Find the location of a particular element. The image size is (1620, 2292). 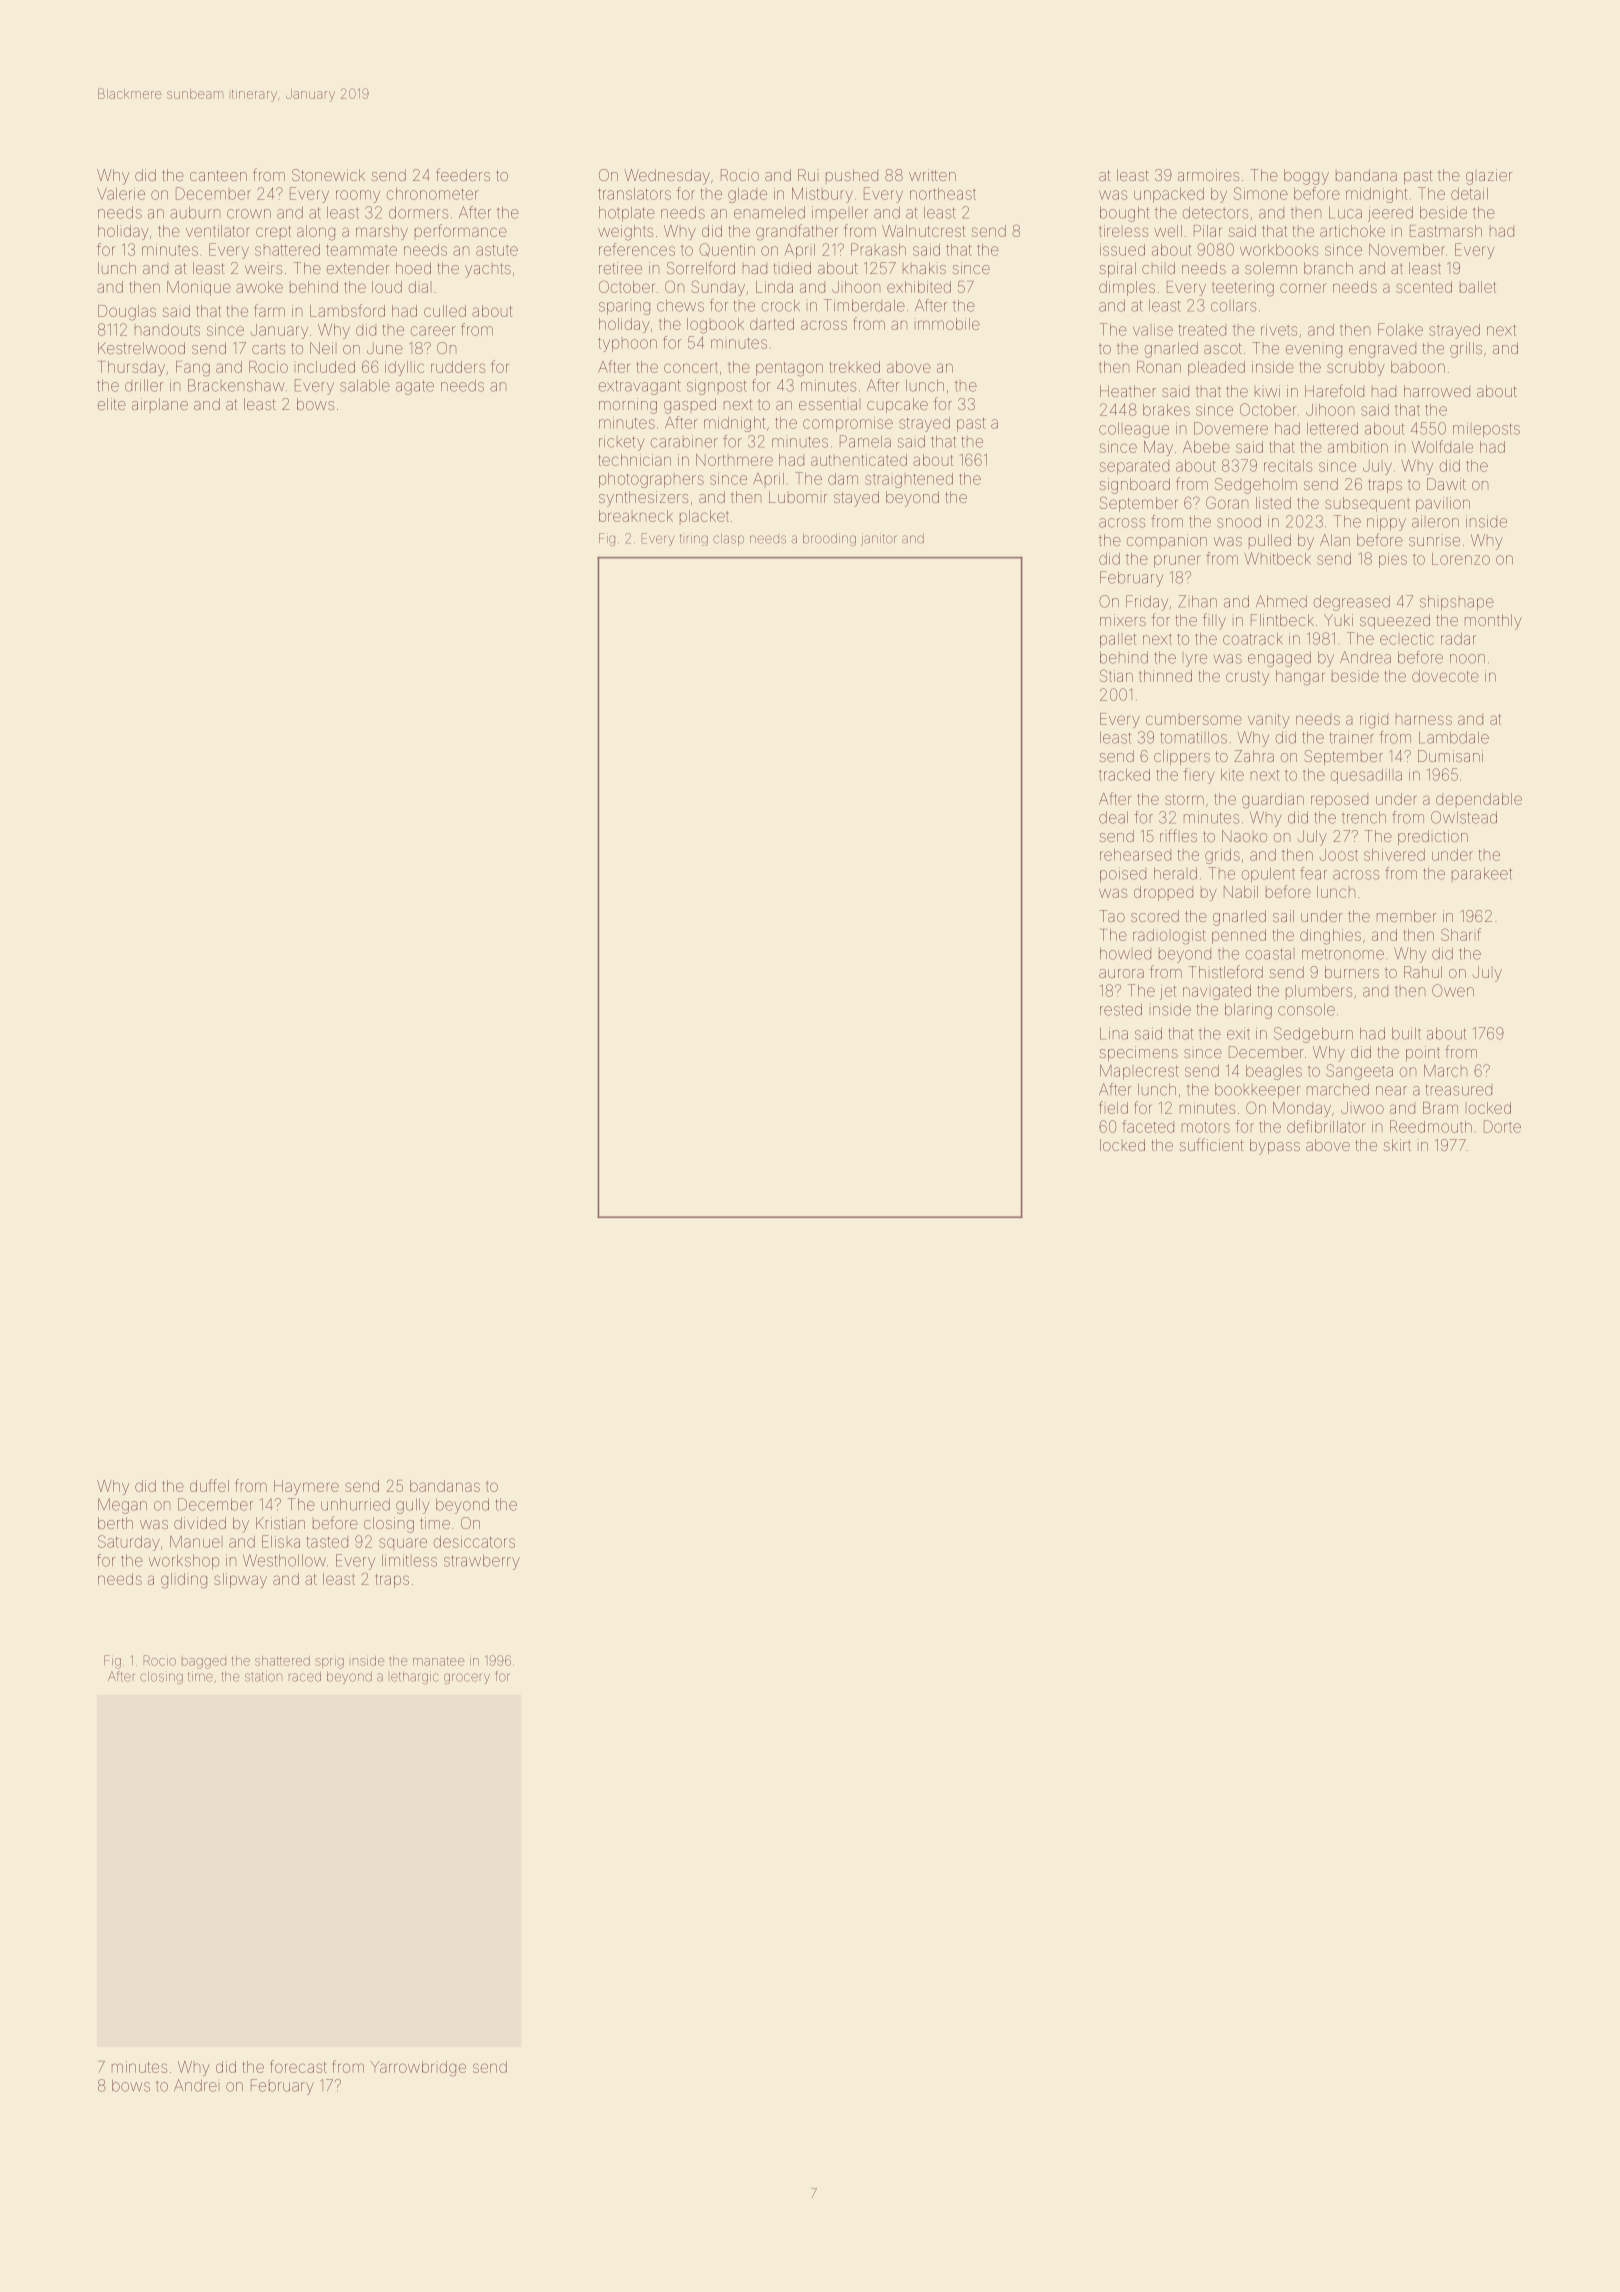

grocery is located at coordinates (467, 1678).
